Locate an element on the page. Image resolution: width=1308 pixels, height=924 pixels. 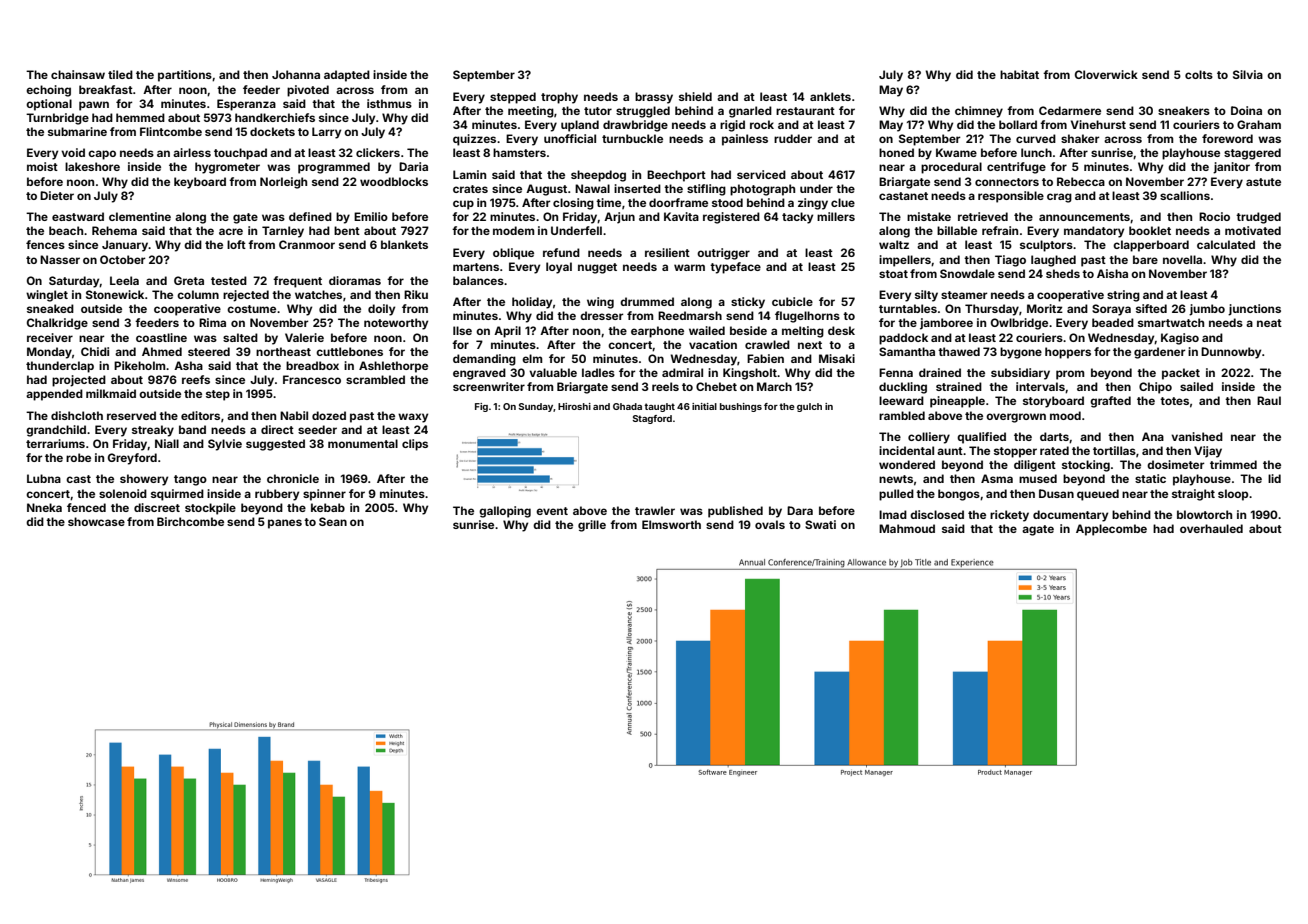
Hiroshi is located at coordinates (574, 406).
